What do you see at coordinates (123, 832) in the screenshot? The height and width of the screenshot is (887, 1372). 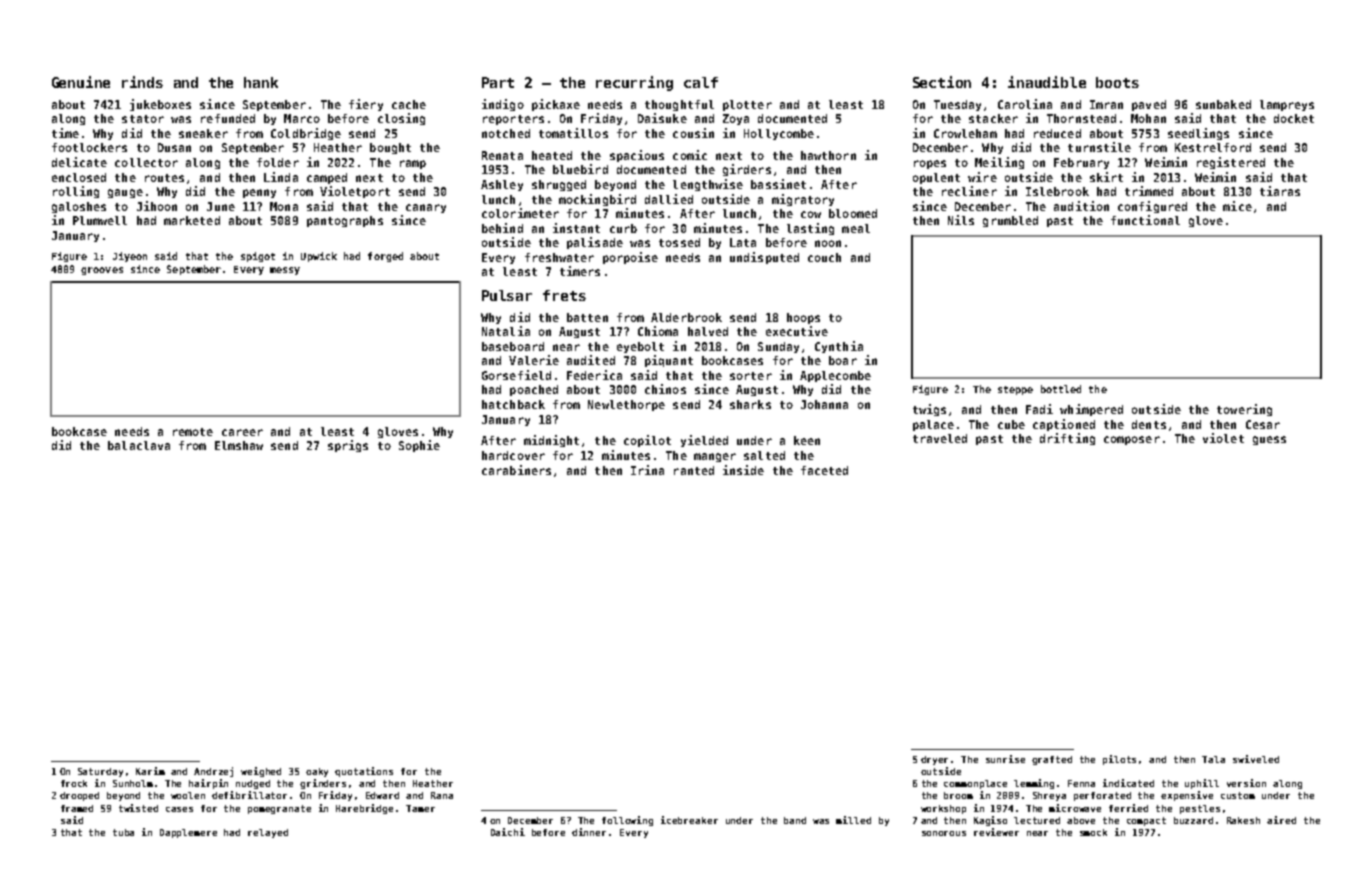 I see `tuba` at bounding box center [123, 832].
